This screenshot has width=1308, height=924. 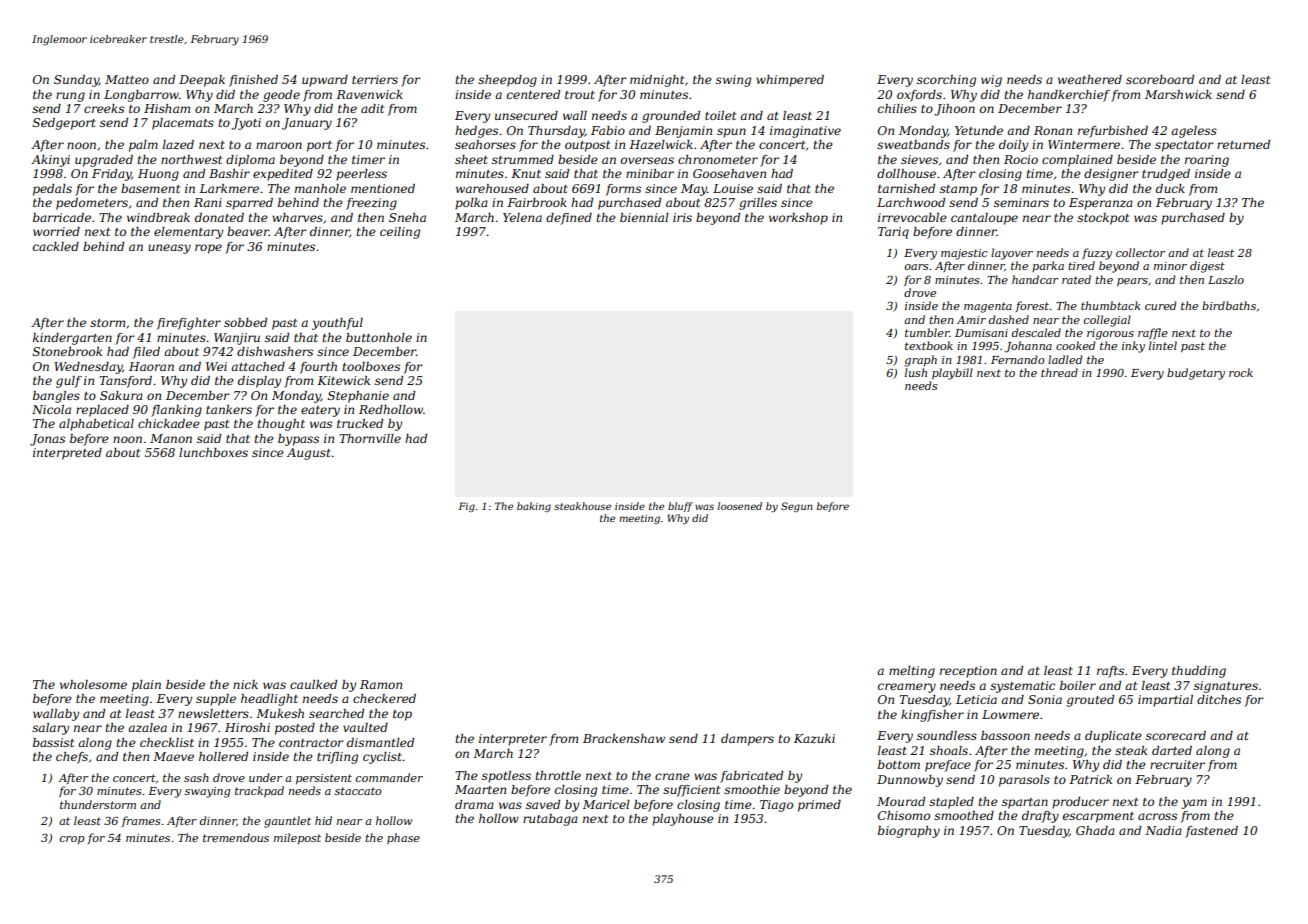 What do you see at coordinates (229, 409) in the screenshot?
I see `tankers` at bounding box center [229, 409].
